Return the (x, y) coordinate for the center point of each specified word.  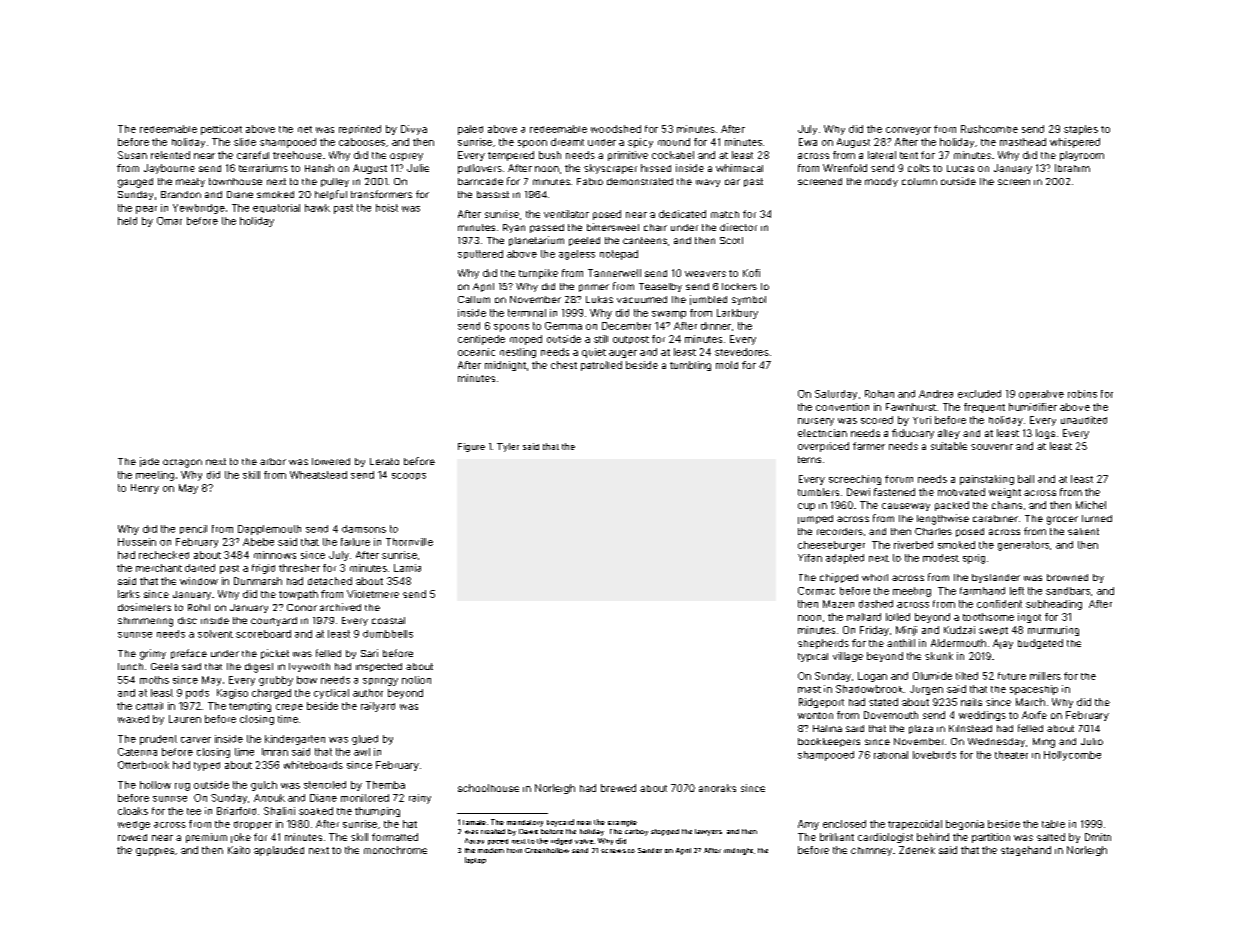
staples (1081, 130)
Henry (145, 489)
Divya (414, 130)
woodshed (616, 129)
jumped (815, 519)
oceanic (476, 352)
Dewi (858, 492)
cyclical (331, 694)
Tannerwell (614, 273)
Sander (650, 850)
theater (1011, 755)
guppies (155, 852)
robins (1082, 394)
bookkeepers (829, 742)
